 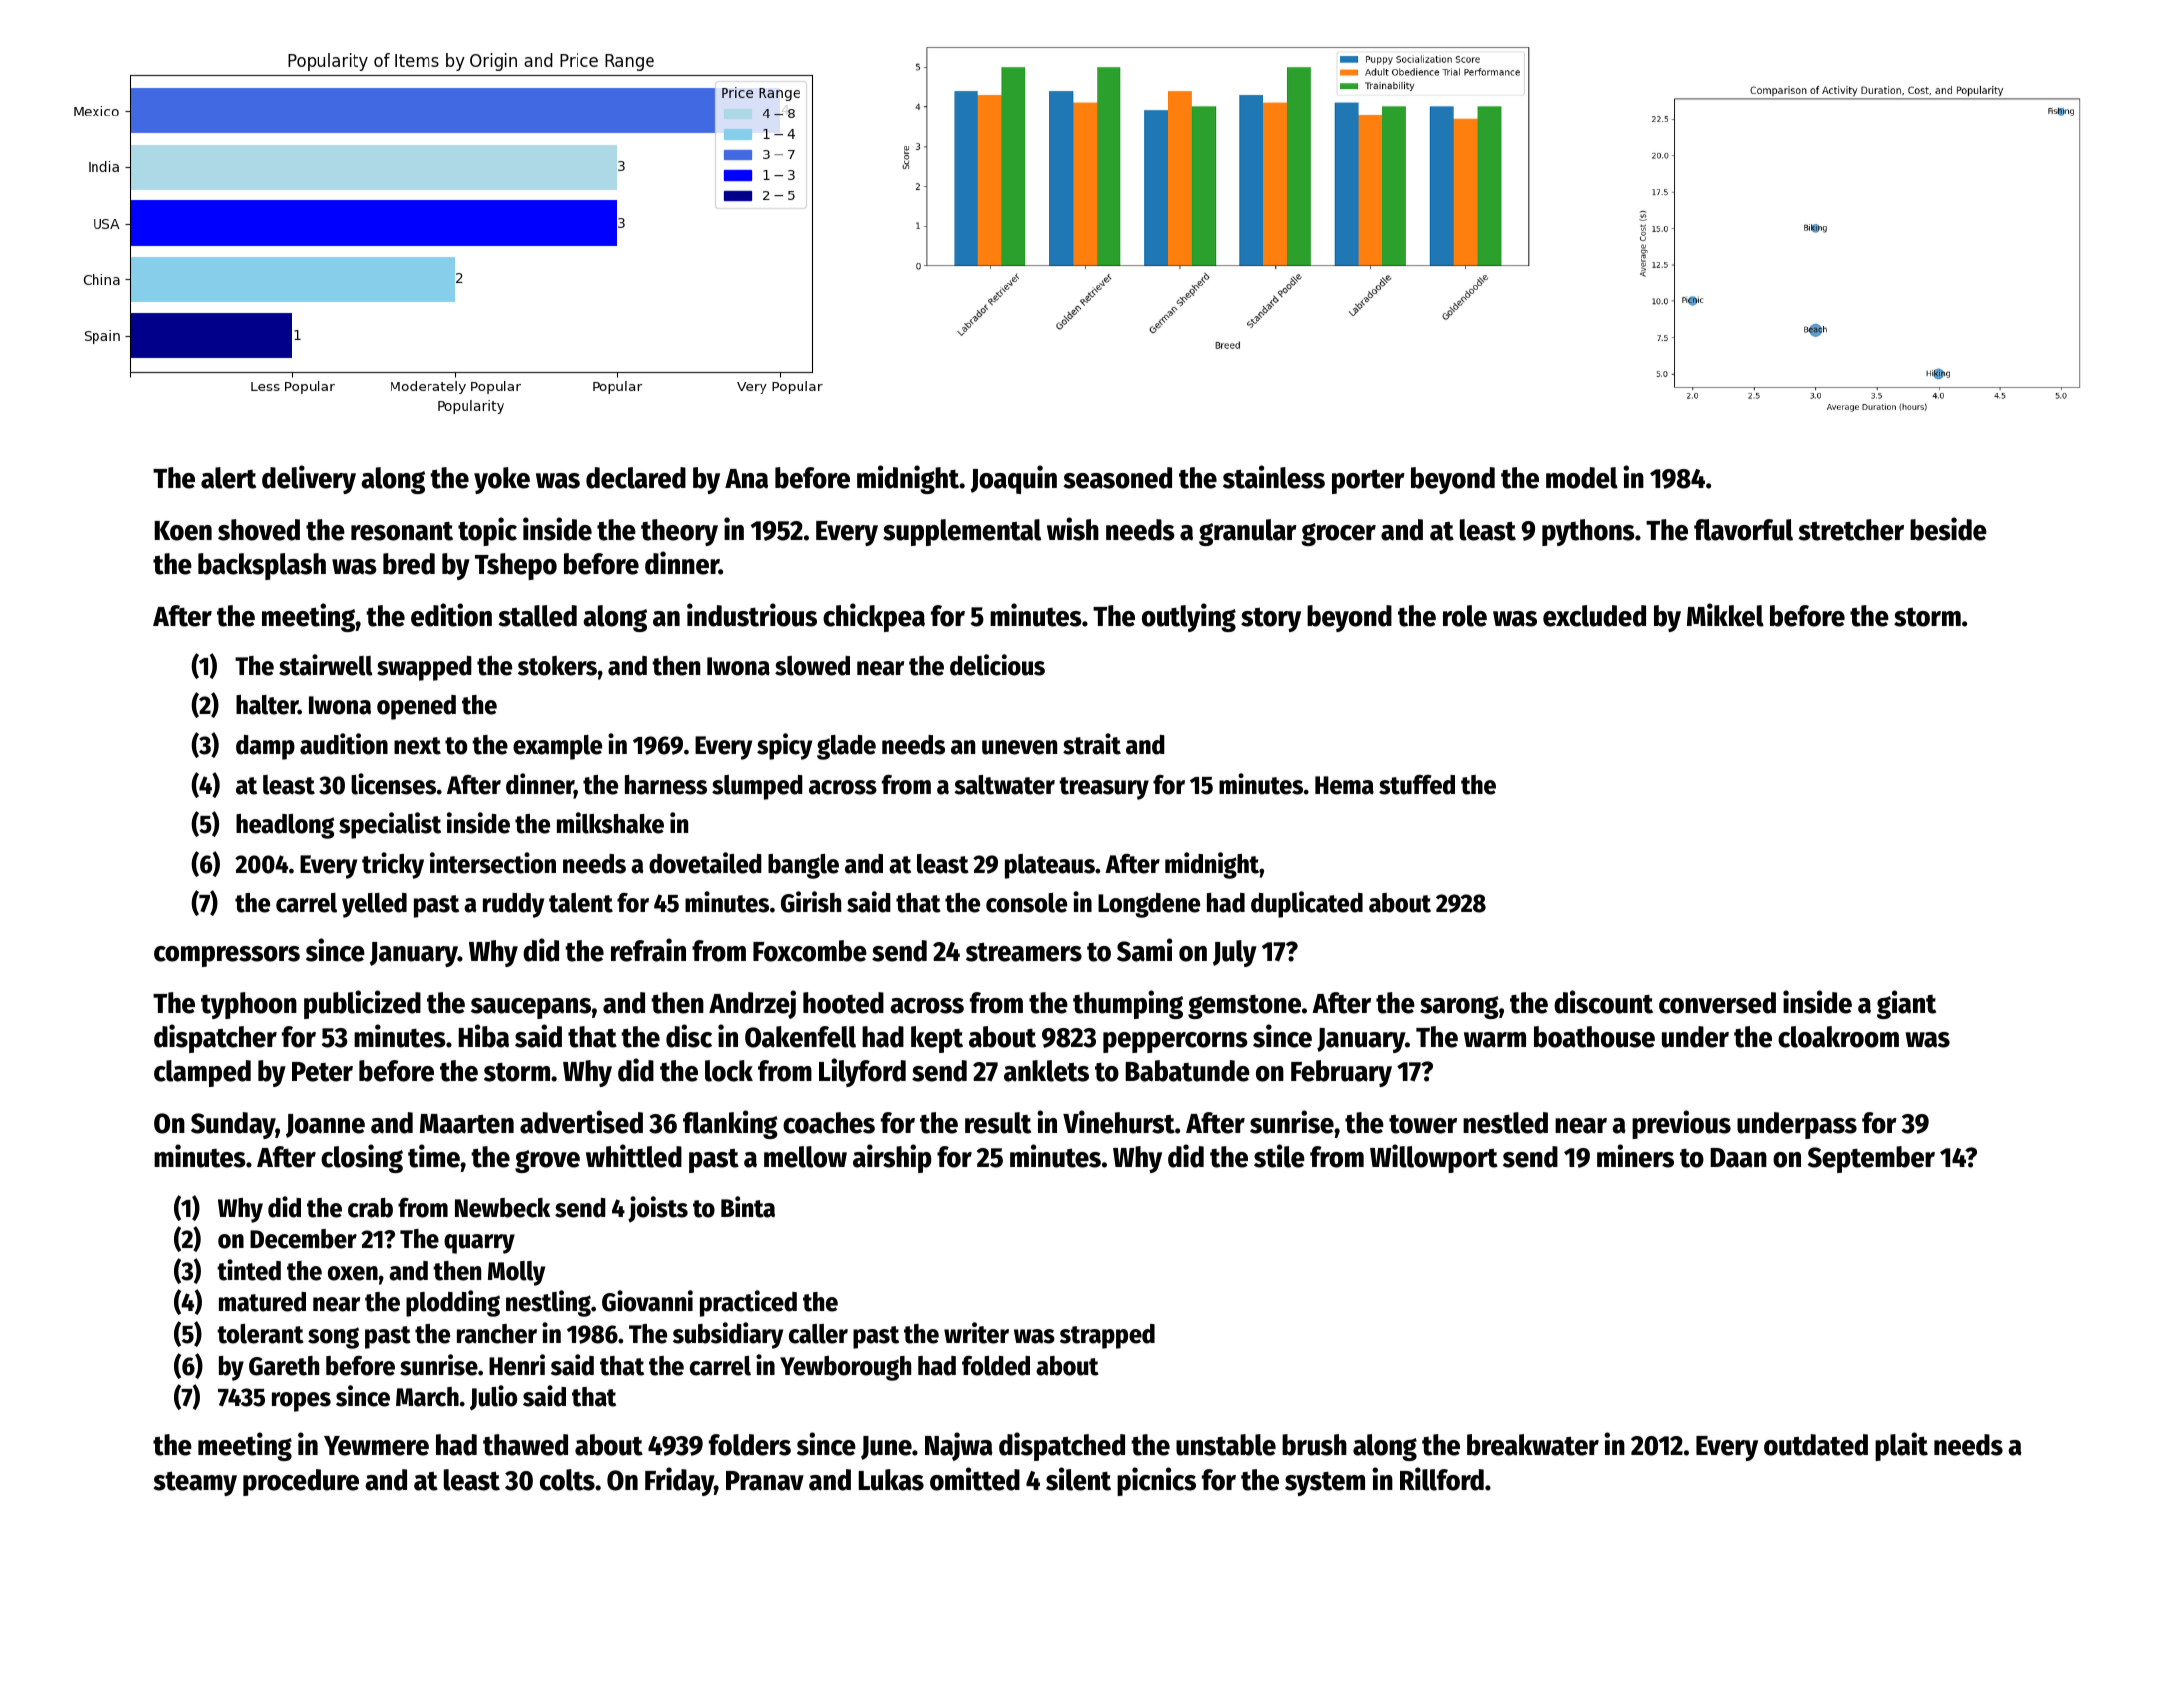 I want to click on duplicated, so click(x=1307, y=904).
